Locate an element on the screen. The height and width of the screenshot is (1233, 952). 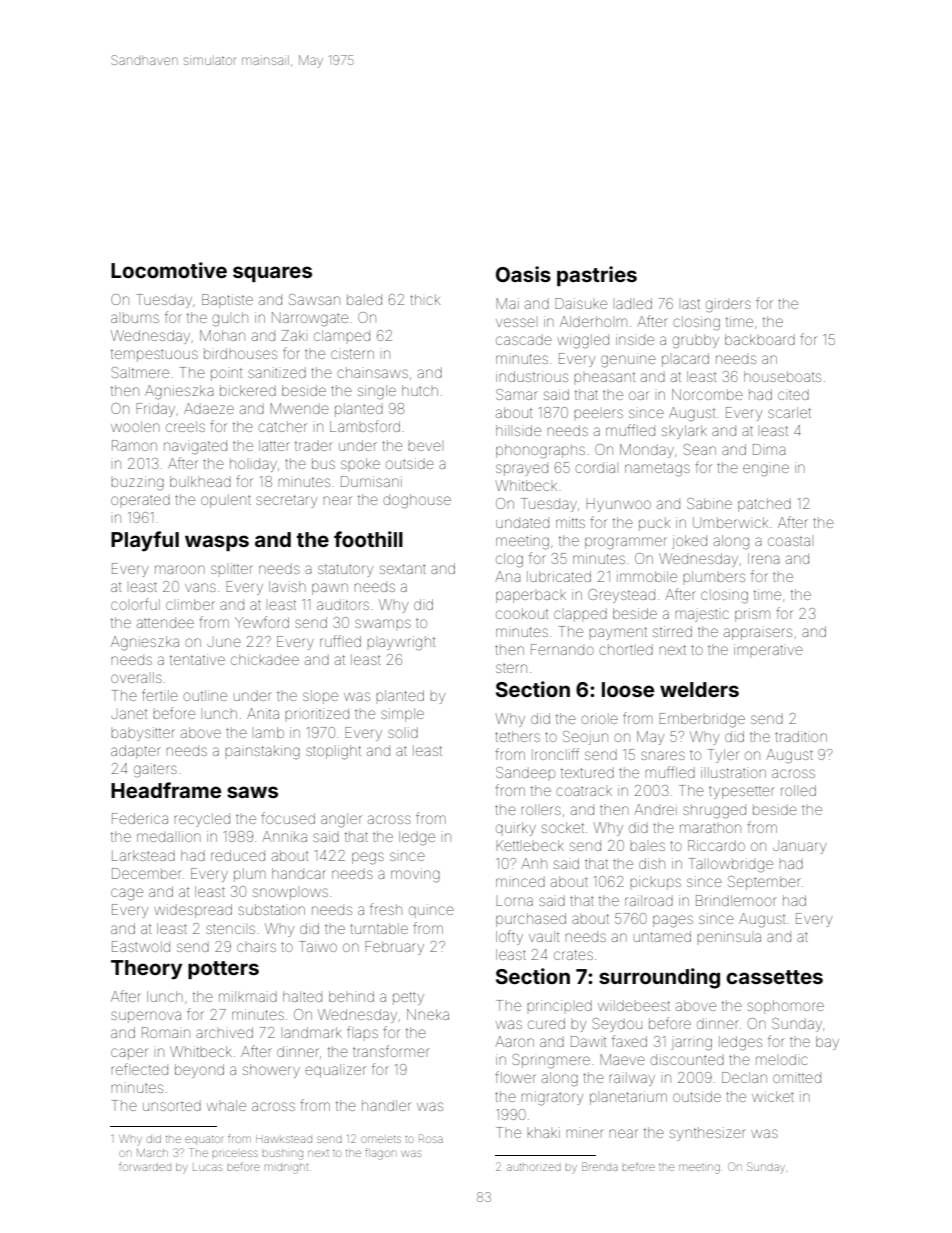
simple is located at coordinates (402, 715).
